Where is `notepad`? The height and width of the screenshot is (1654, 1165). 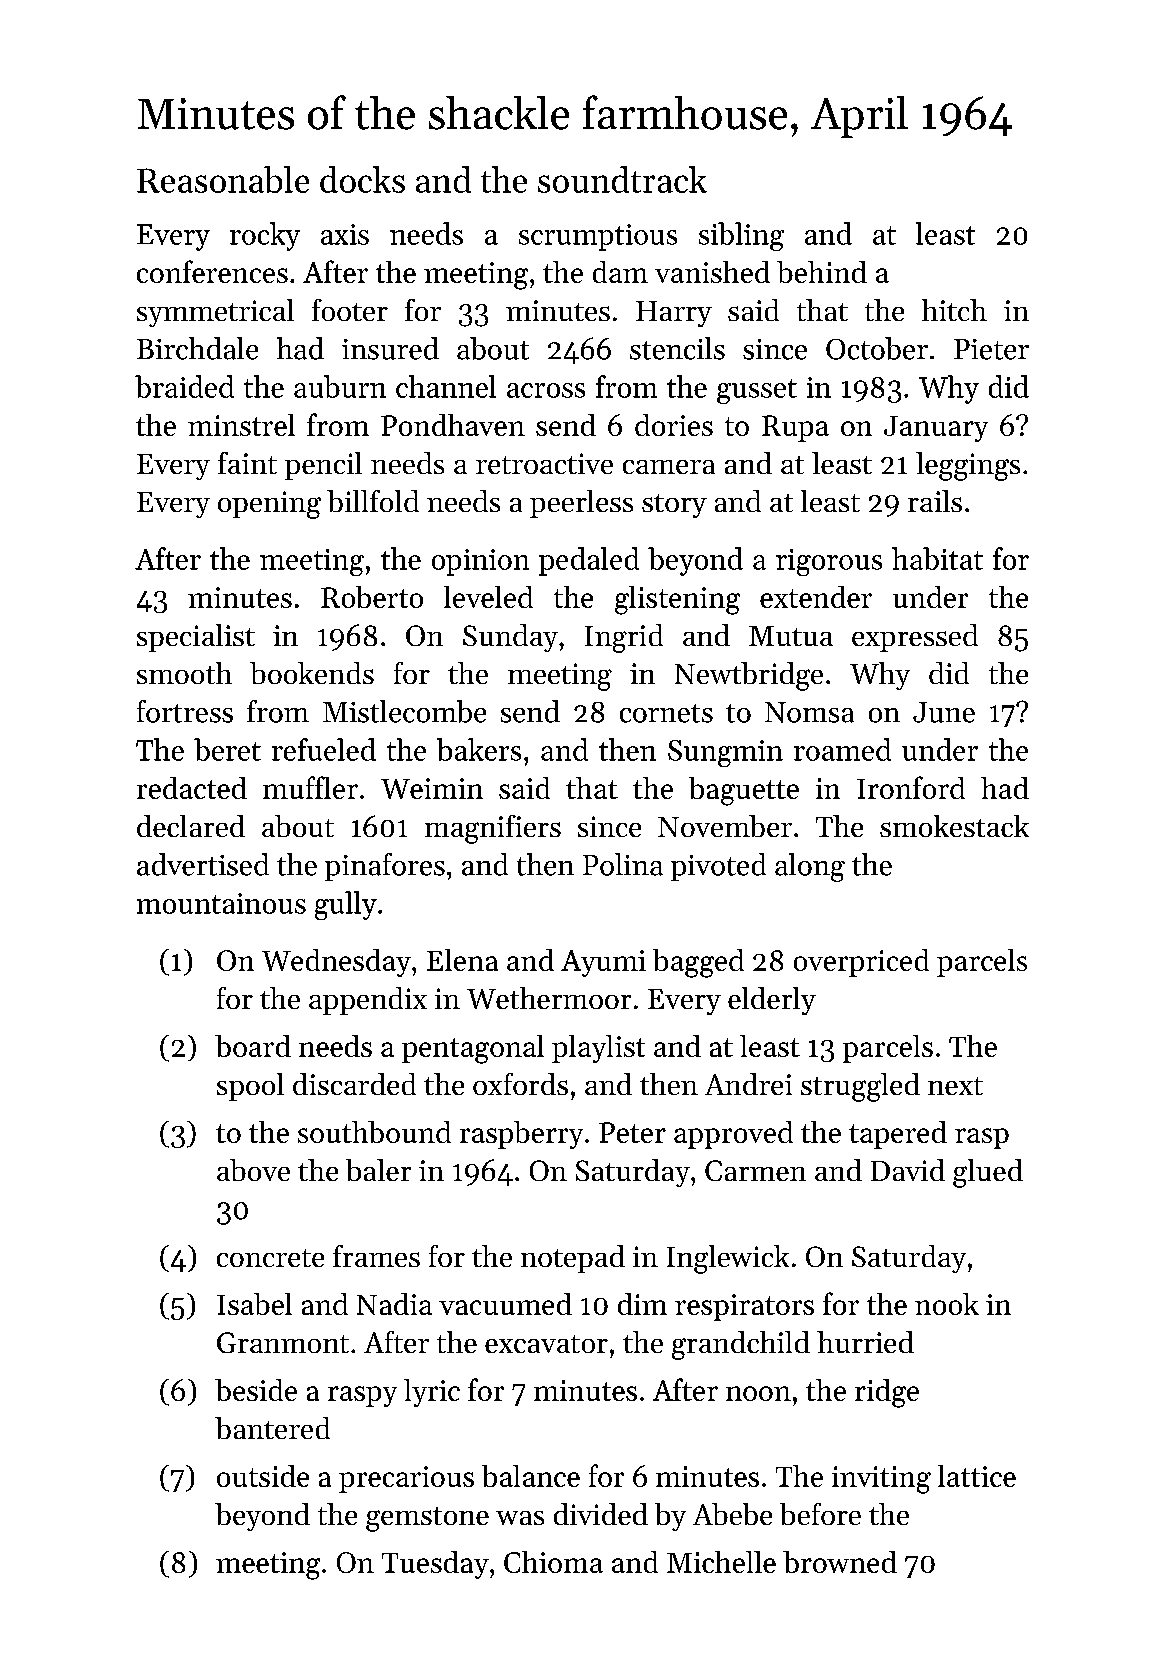
notepad is located at coordinates (573, 1259).
